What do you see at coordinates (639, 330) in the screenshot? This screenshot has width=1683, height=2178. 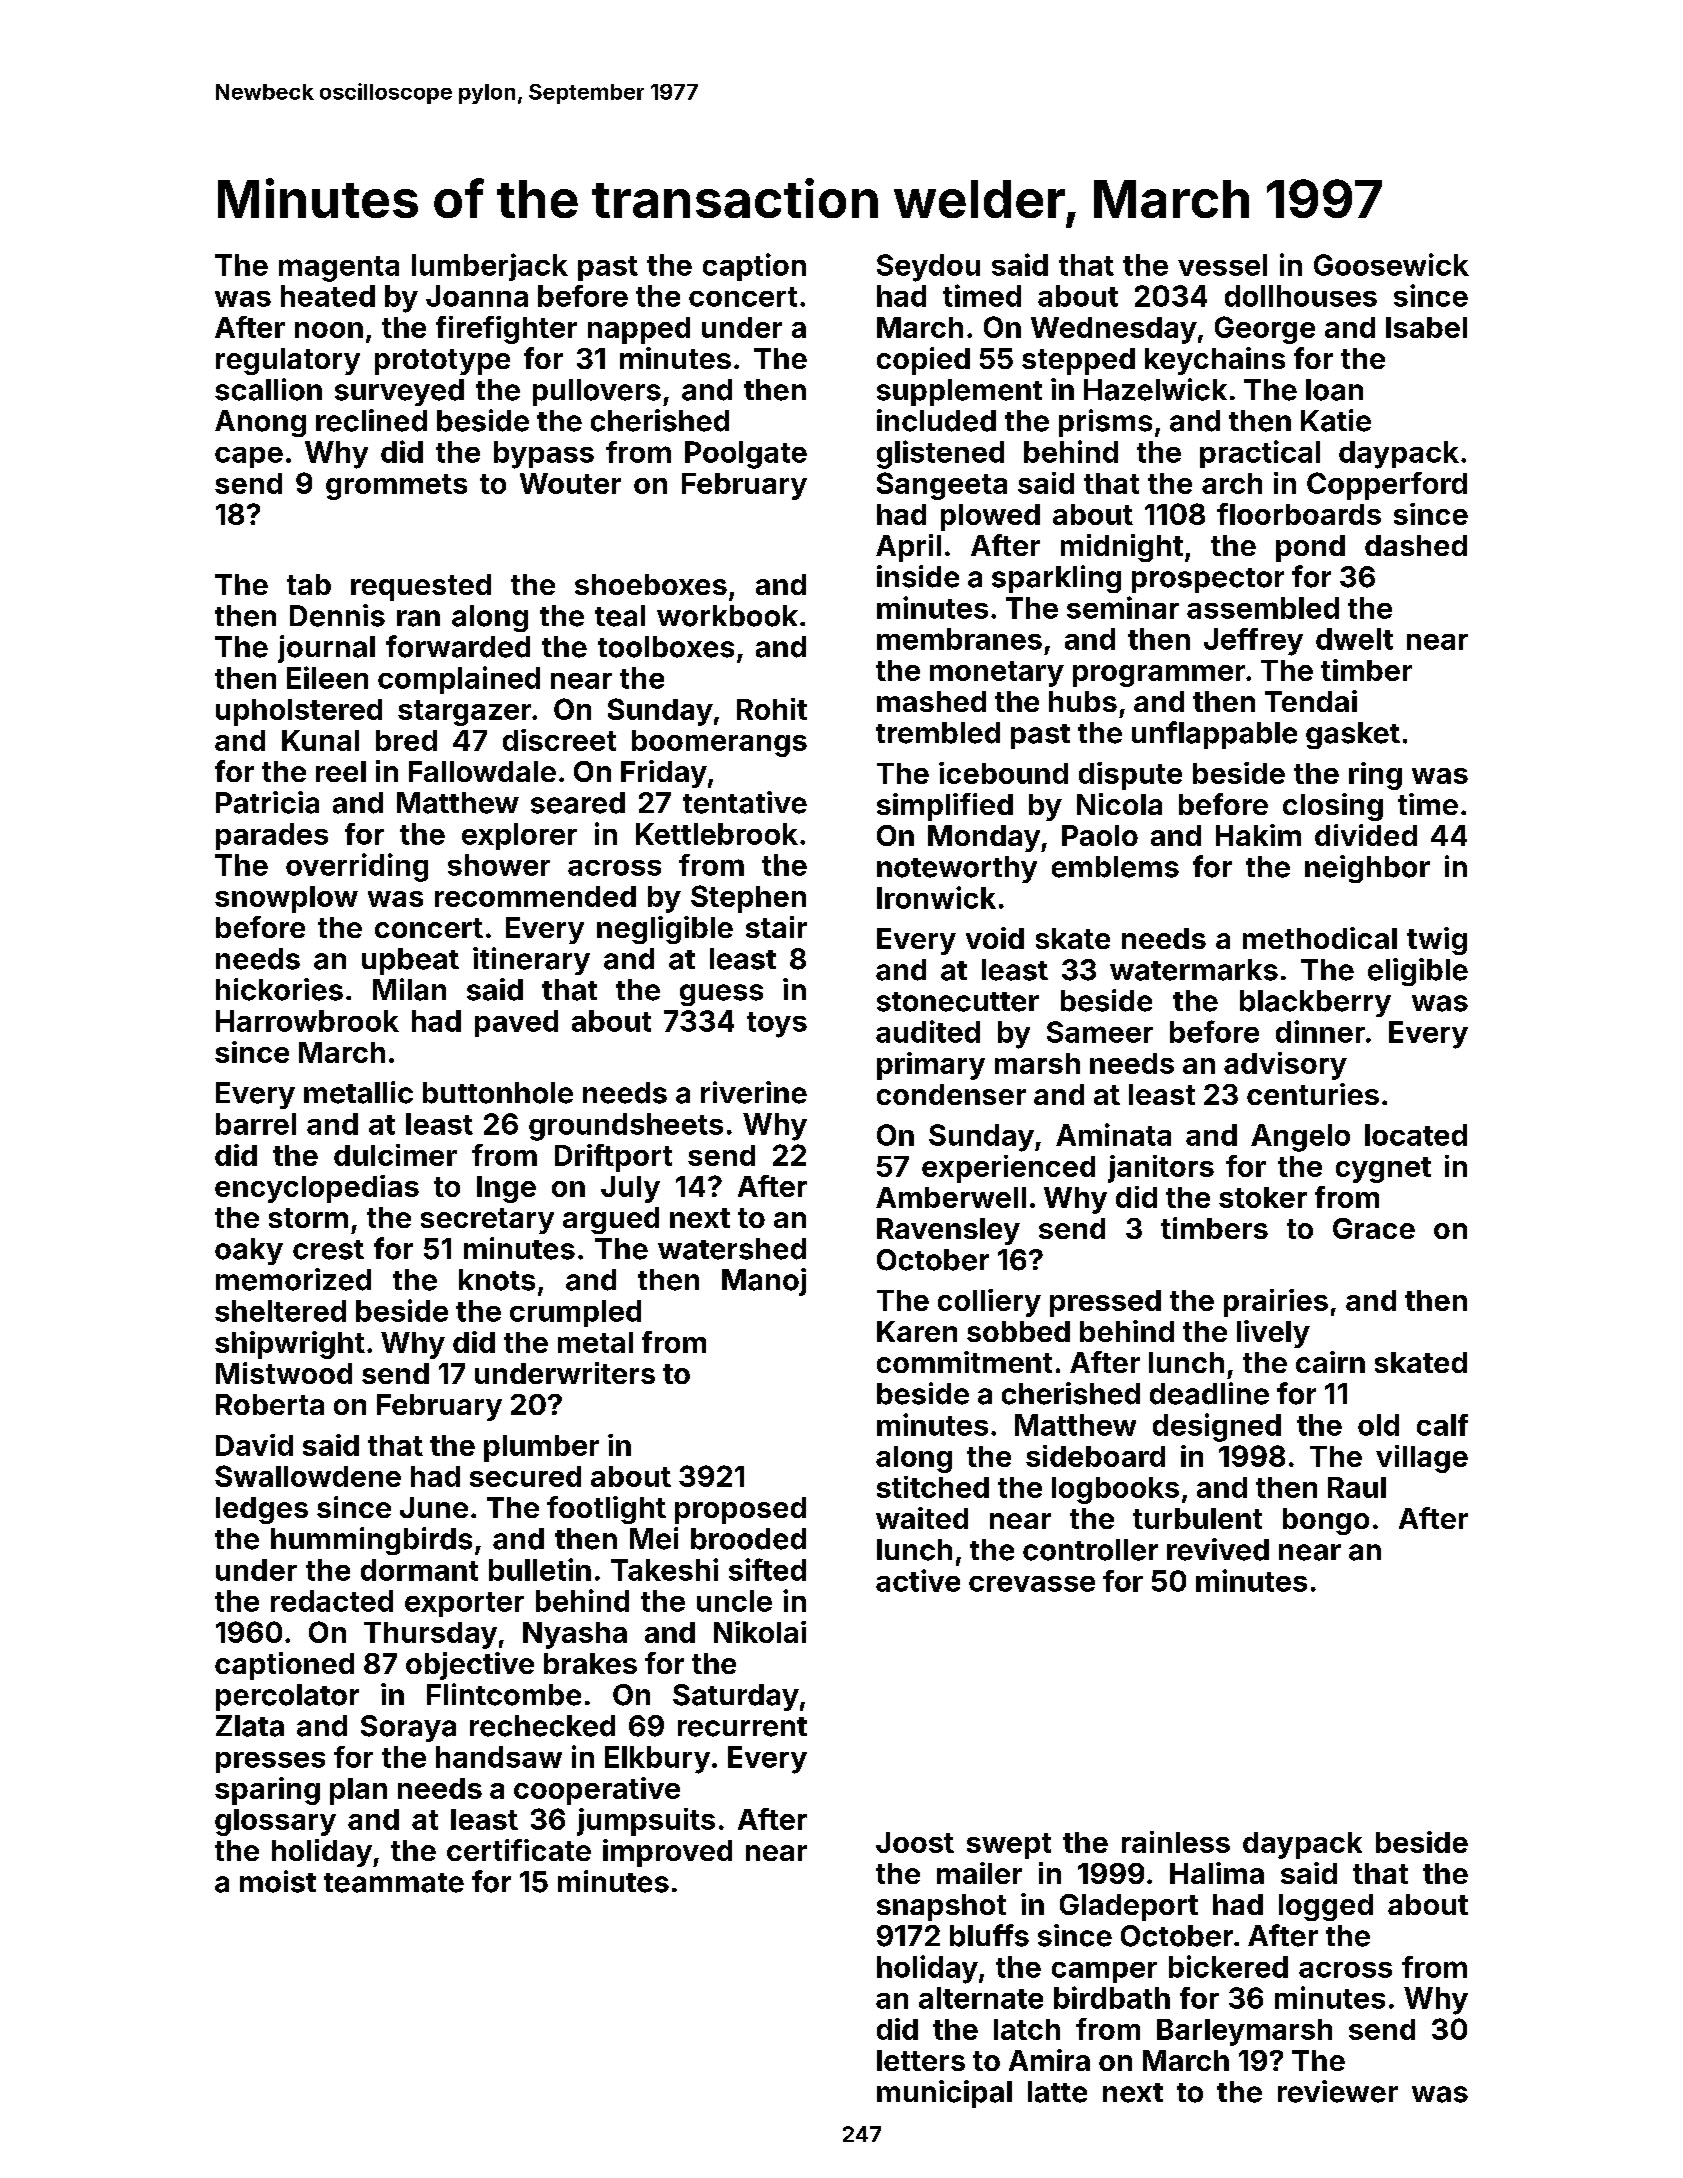 I see `napped` at bounding box center [639, 330].
